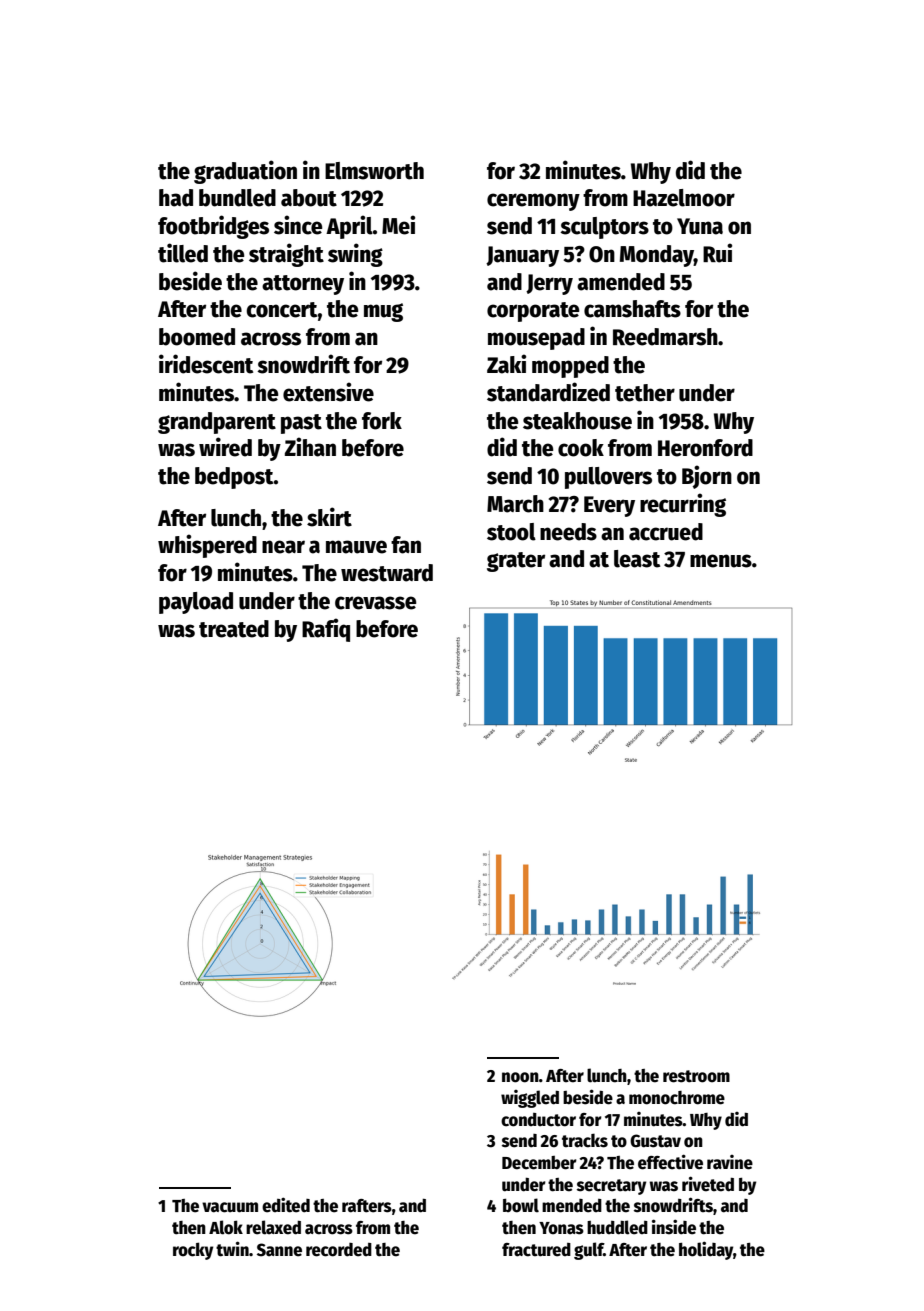  What do you see at coordinates (506, 364) in the page?
I see `Zaki` at bounding box center [506, 364].
